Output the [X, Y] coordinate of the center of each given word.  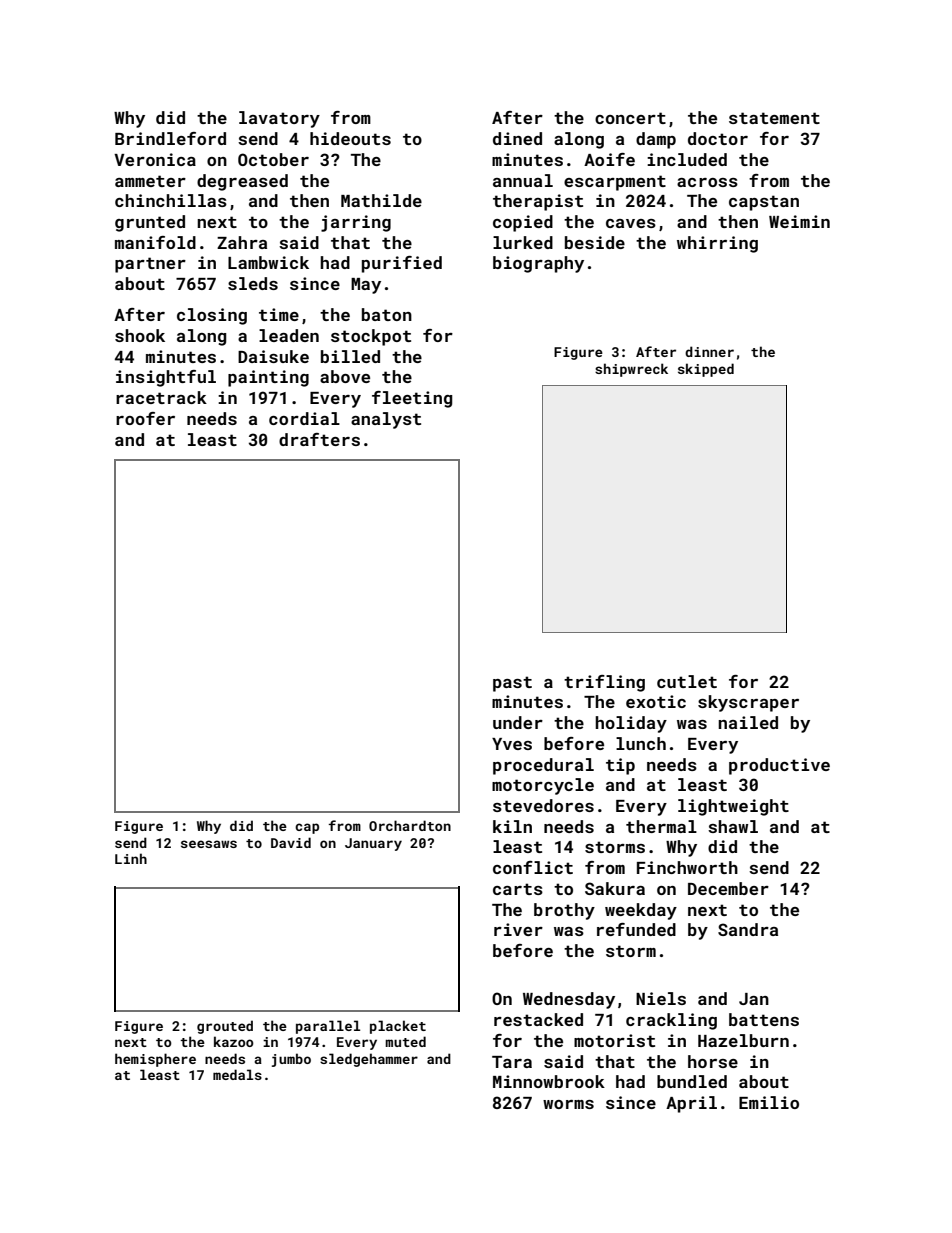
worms [568, 1104]
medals [237, 1074]
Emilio [769, 1102]
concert [630, 118]
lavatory [279, 119]
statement [774, 118]
